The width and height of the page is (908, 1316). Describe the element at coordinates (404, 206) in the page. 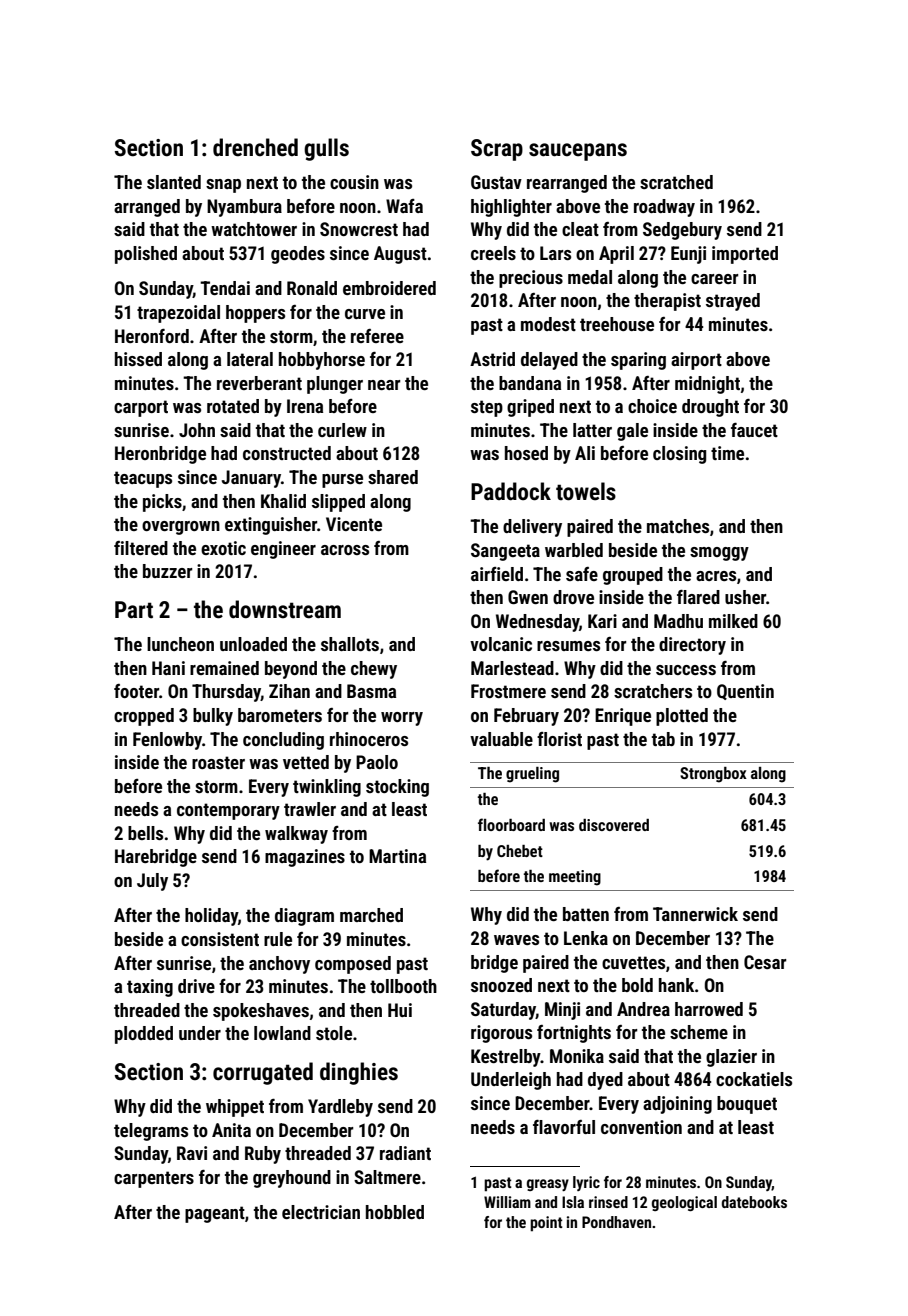

I see `Wafa` at that location.
